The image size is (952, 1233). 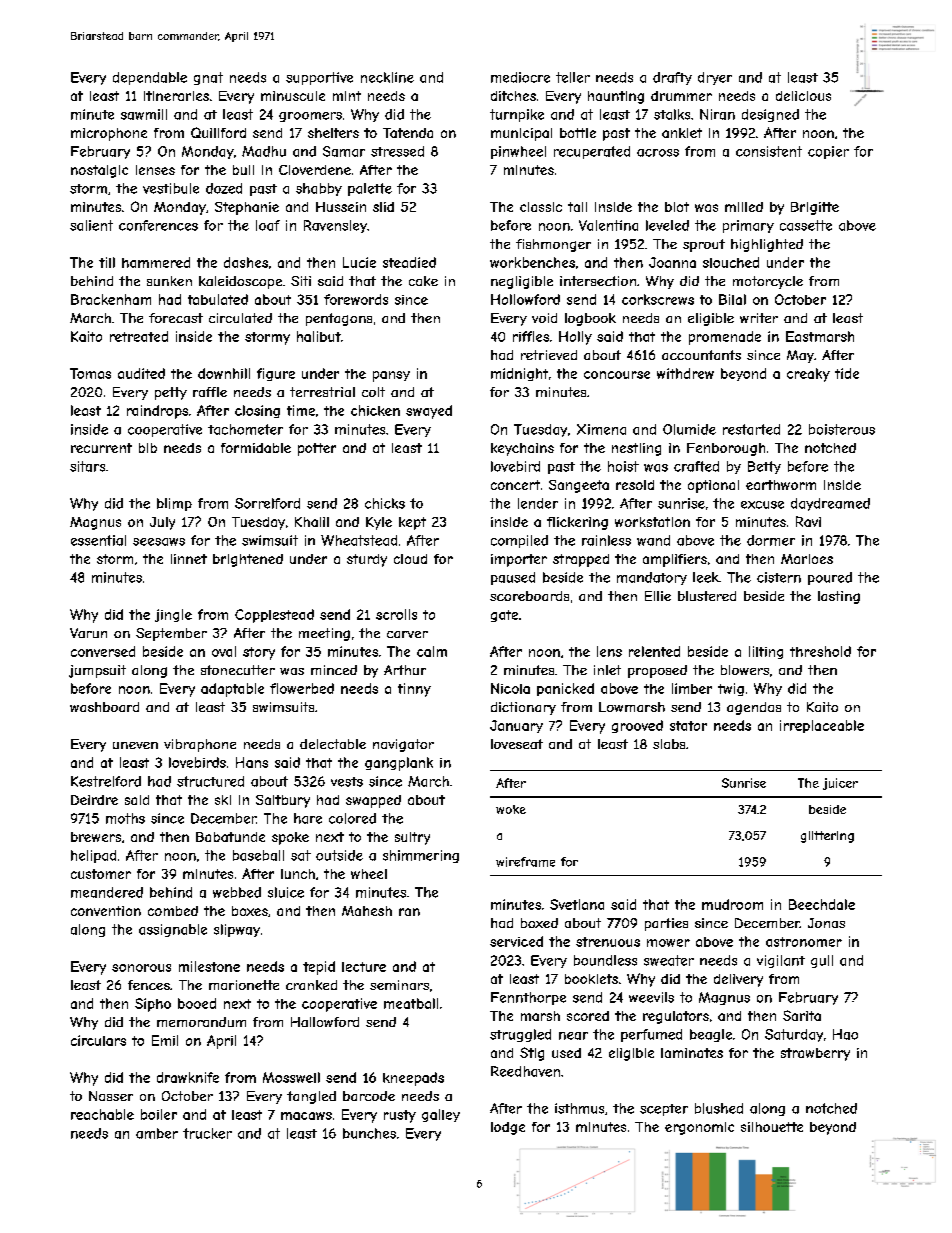 What do you see at coordinates (579, 486) in the screenshot?
I see `Sangeeta` at bounding box center [579, 486].
